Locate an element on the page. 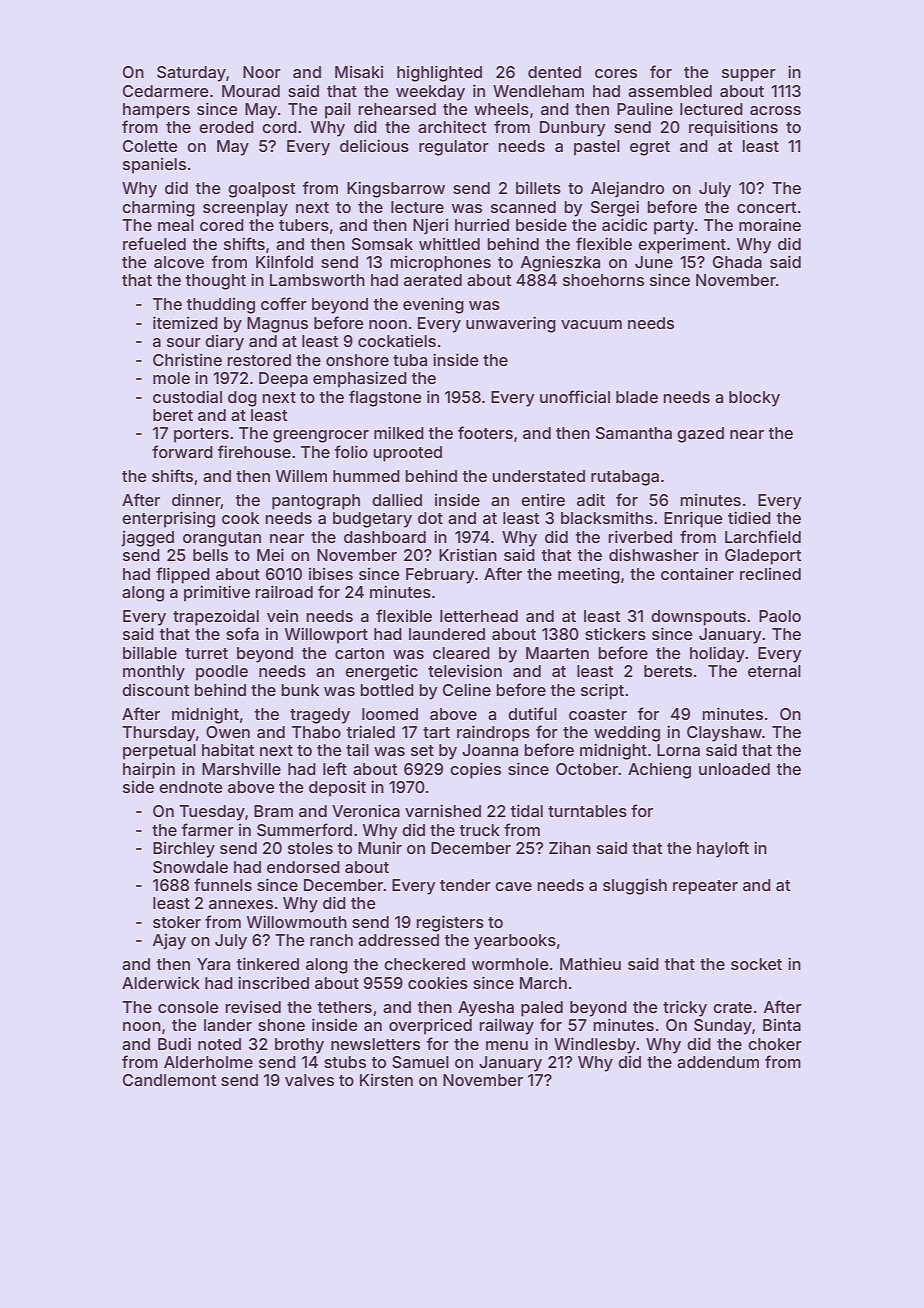  tethers is located at coordinates (345, 1007).
